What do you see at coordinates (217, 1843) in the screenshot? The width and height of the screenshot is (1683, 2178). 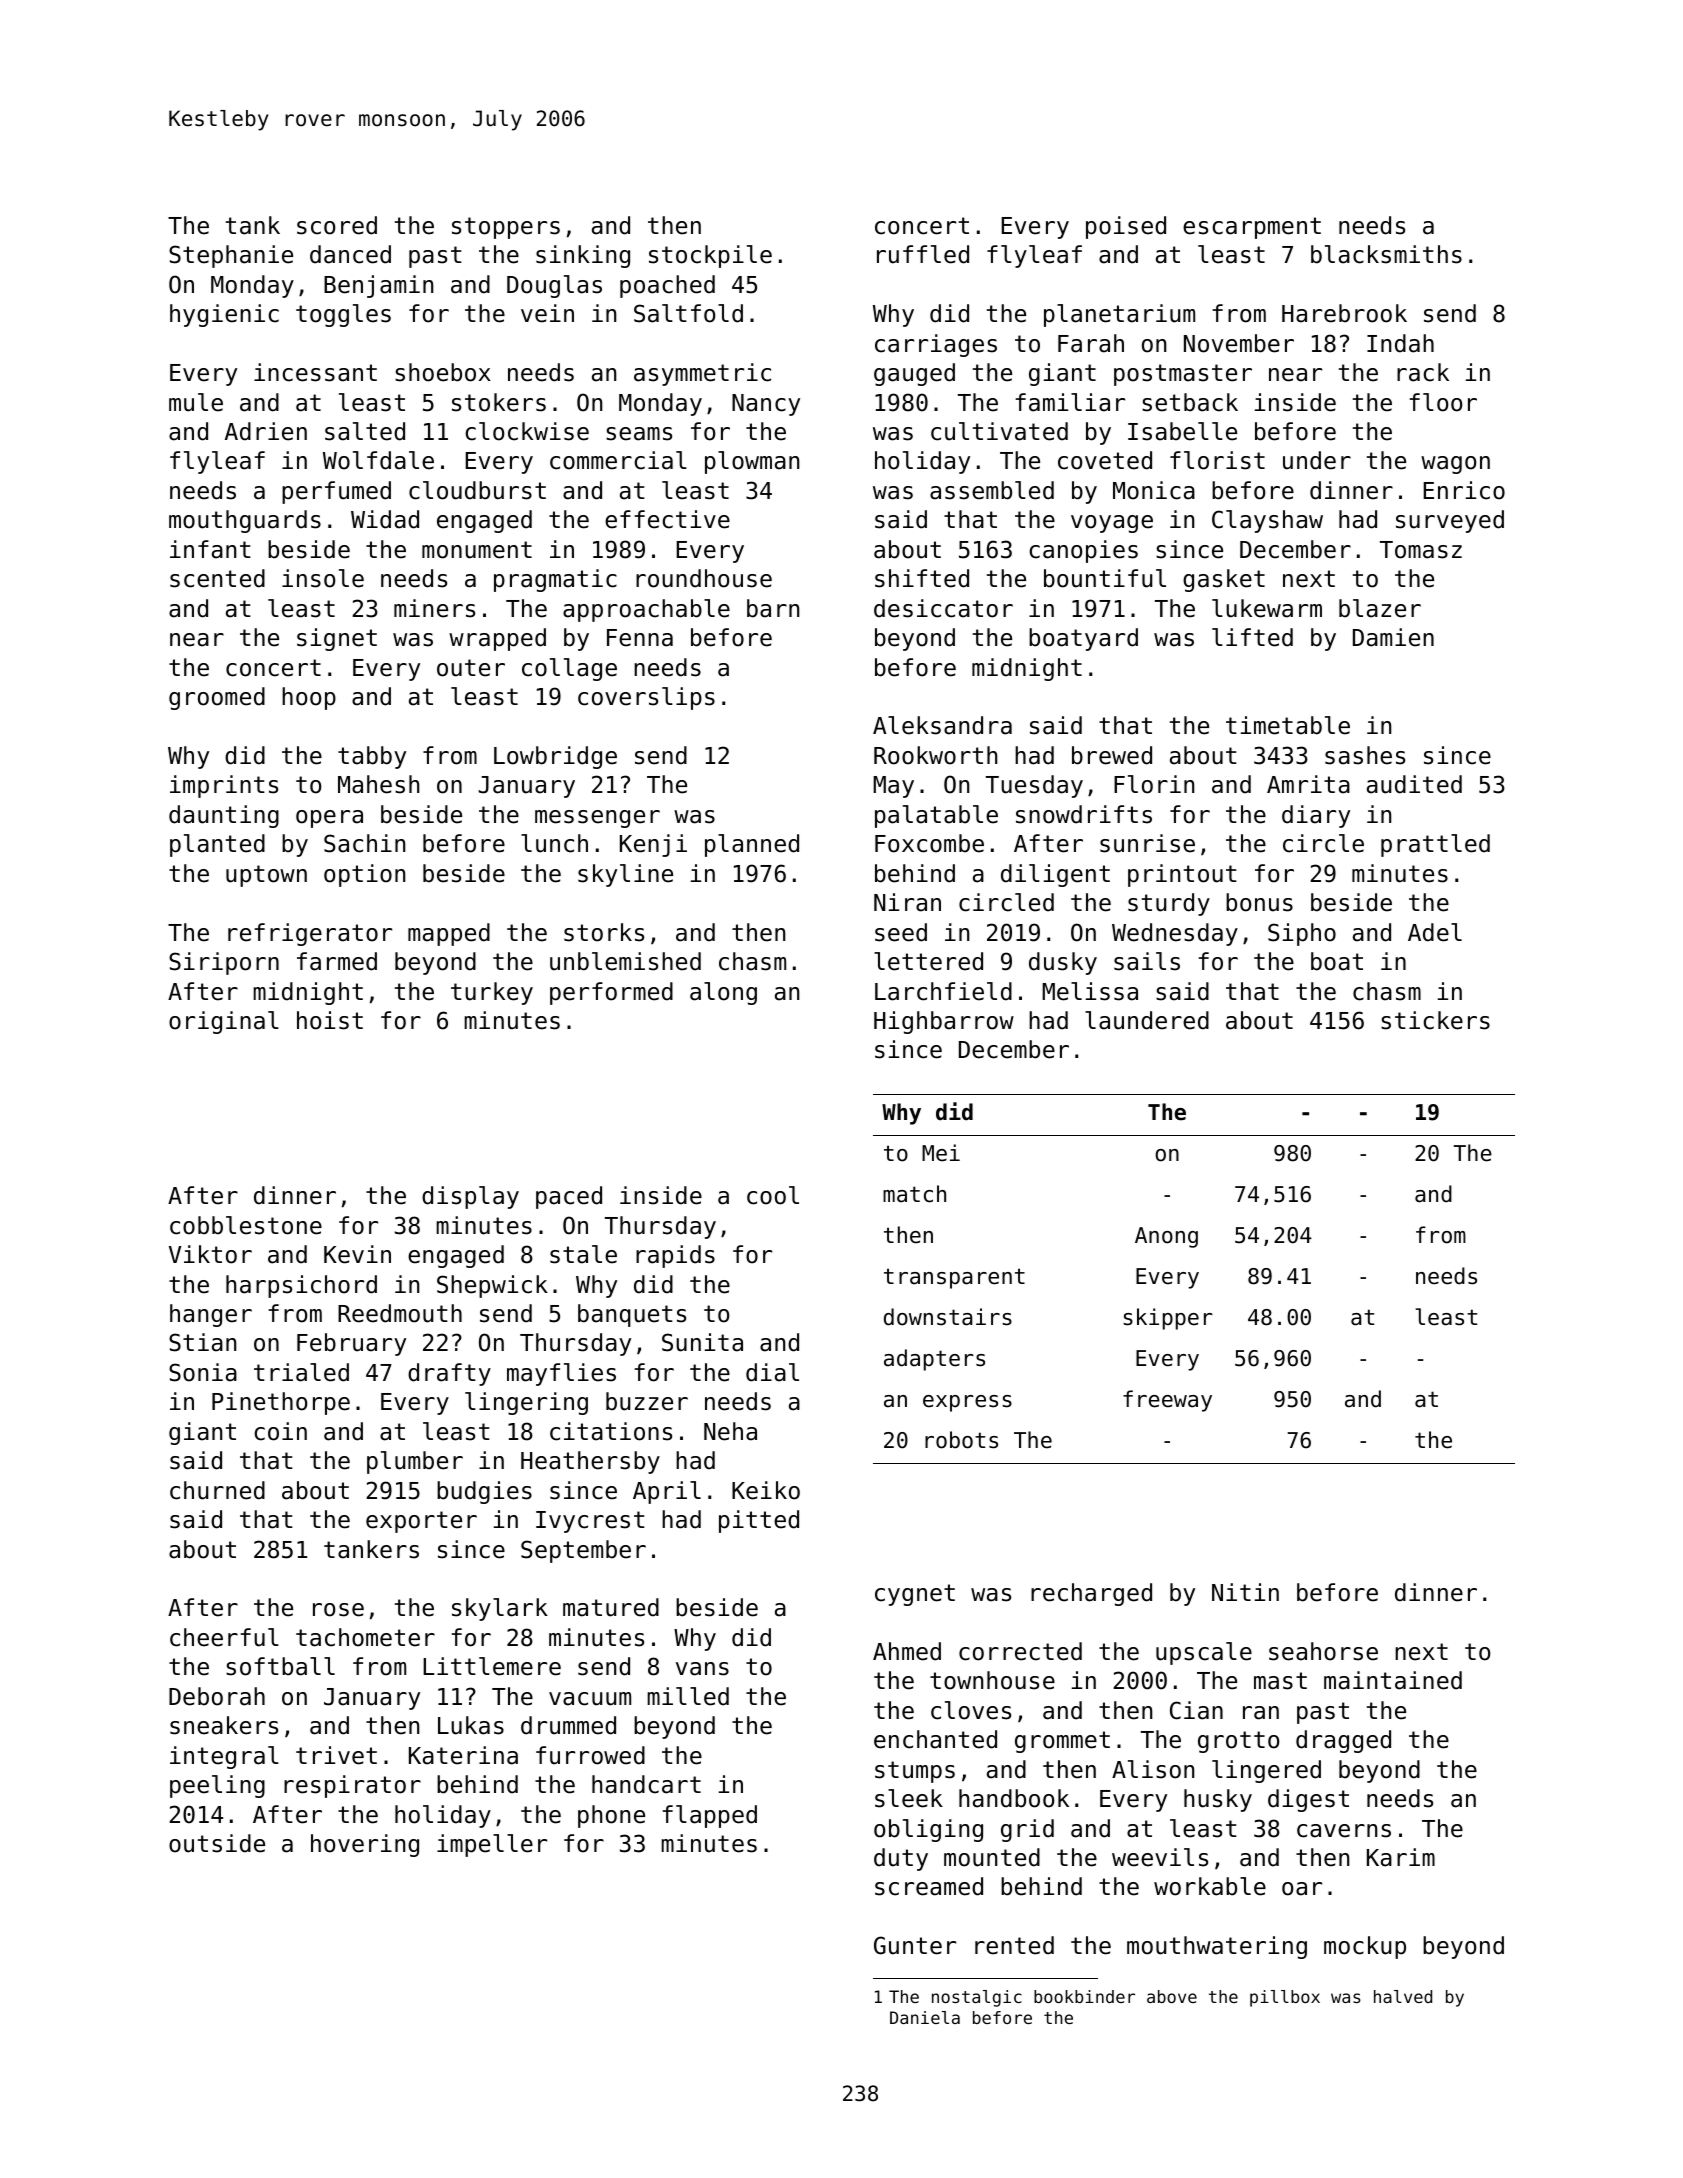 I see `outside` at bounding box center [217, 1843].
